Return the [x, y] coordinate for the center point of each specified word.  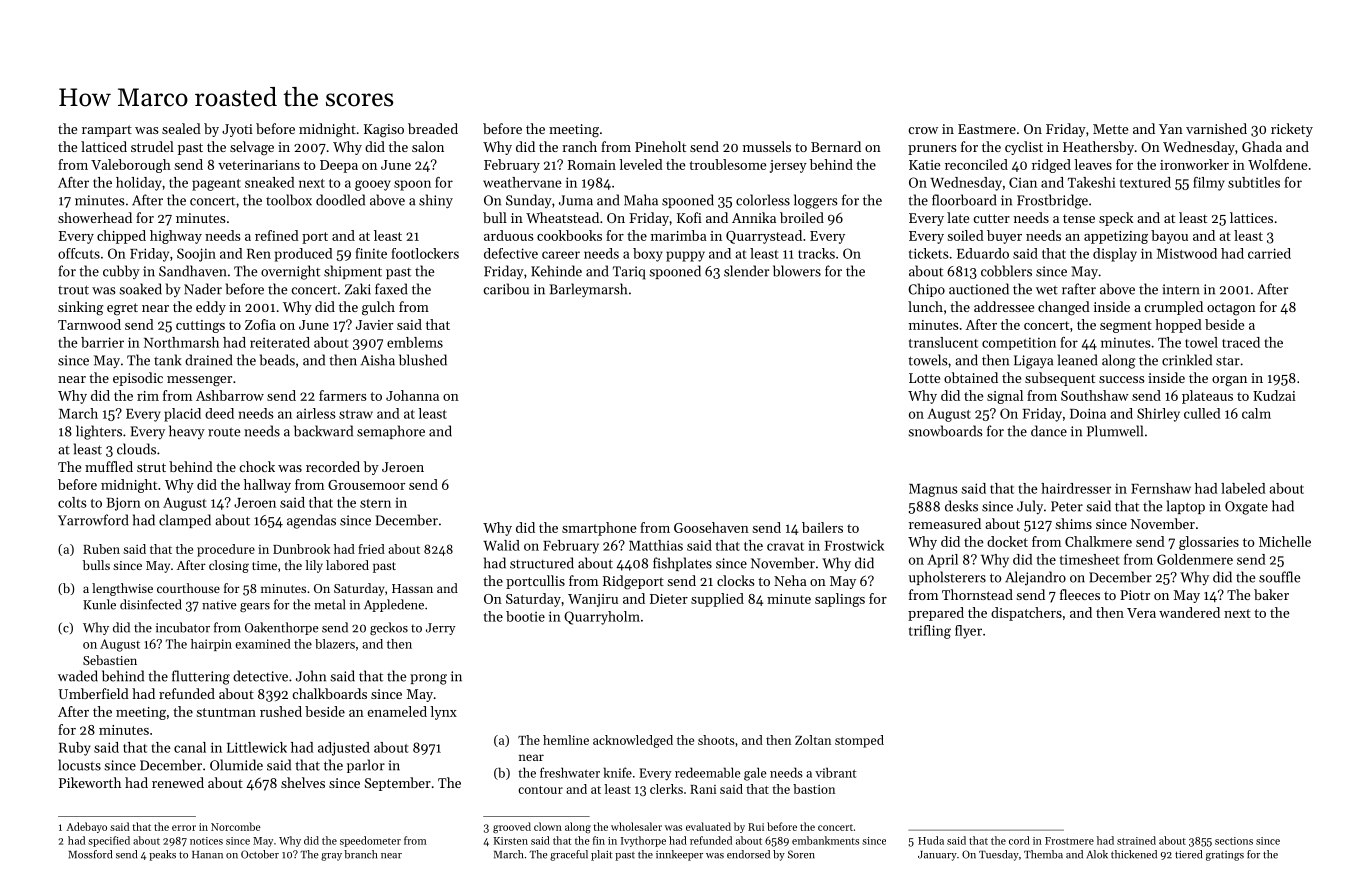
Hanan [207, 855]
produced [304, 255]
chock [257, 466]
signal [1005, 397]
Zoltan [813, 740]
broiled [802, 217]
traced [1241, 342]
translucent [943, 342]
